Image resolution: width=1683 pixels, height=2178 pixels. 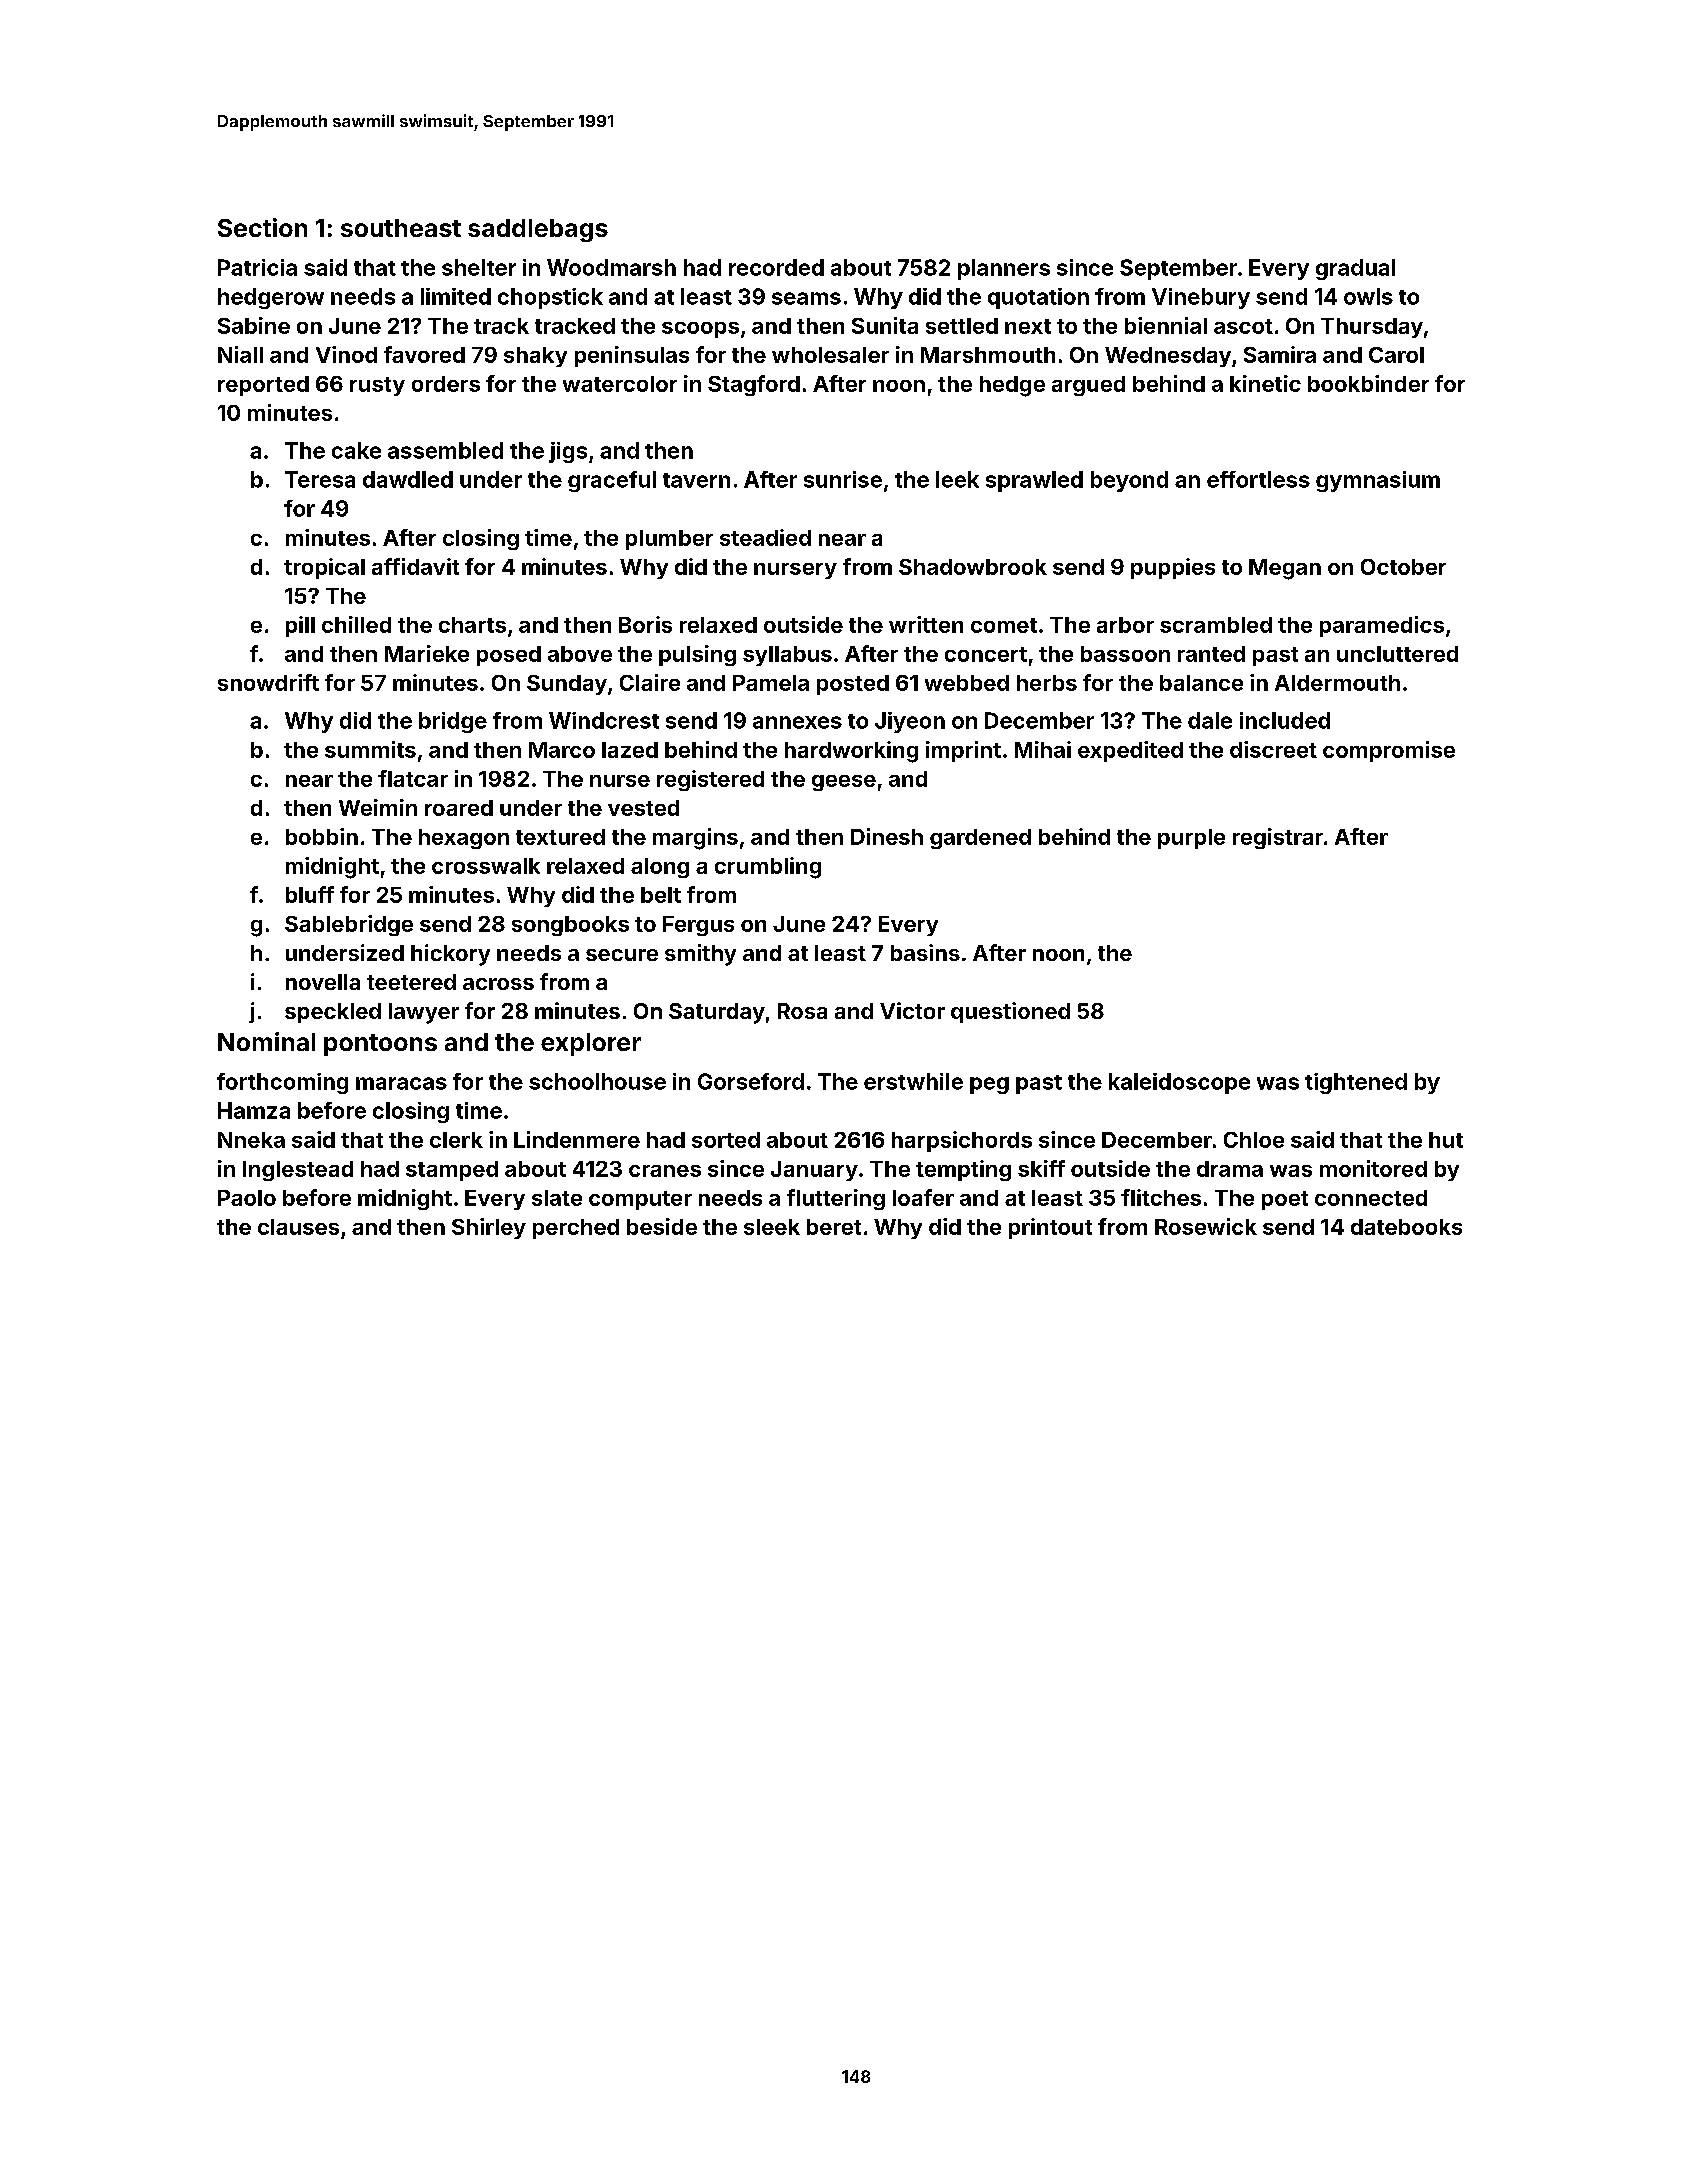 What do you see at coordinates (834, 1227) in the screenshot?
I see `beret` at bounding box center [834, 1227].
